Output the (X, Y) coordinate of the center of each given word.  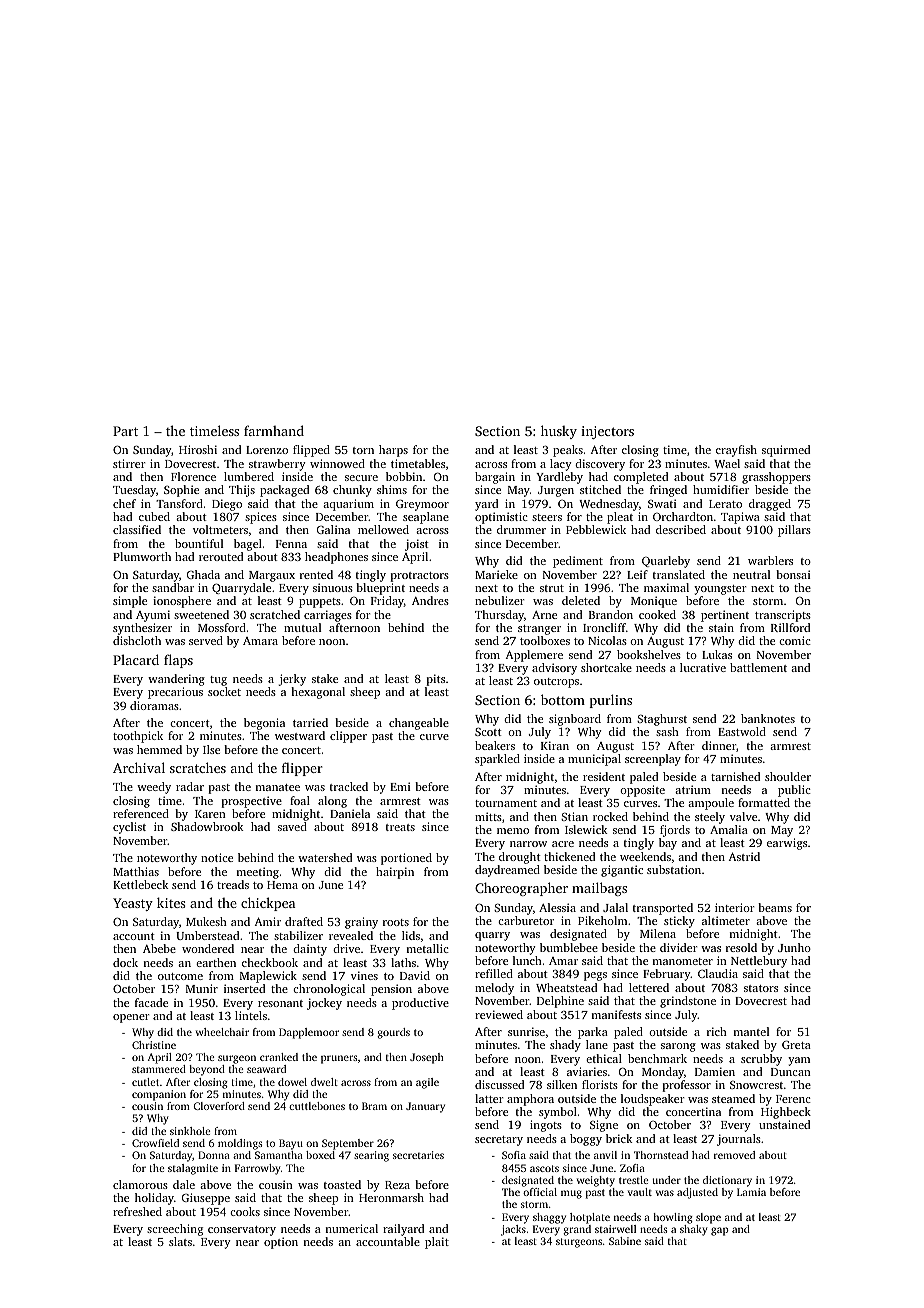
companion (159, 1095)
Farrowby (257, 1169)
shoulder (788, 776)
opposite (642, 791)
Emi (400, 786)
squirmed (786, 451)
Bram (374, 1106)
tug (218, 681)
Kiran (555, 745)
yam (799, 1061)
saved (292, 826)
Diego (227, 505)
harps (393, 451)
